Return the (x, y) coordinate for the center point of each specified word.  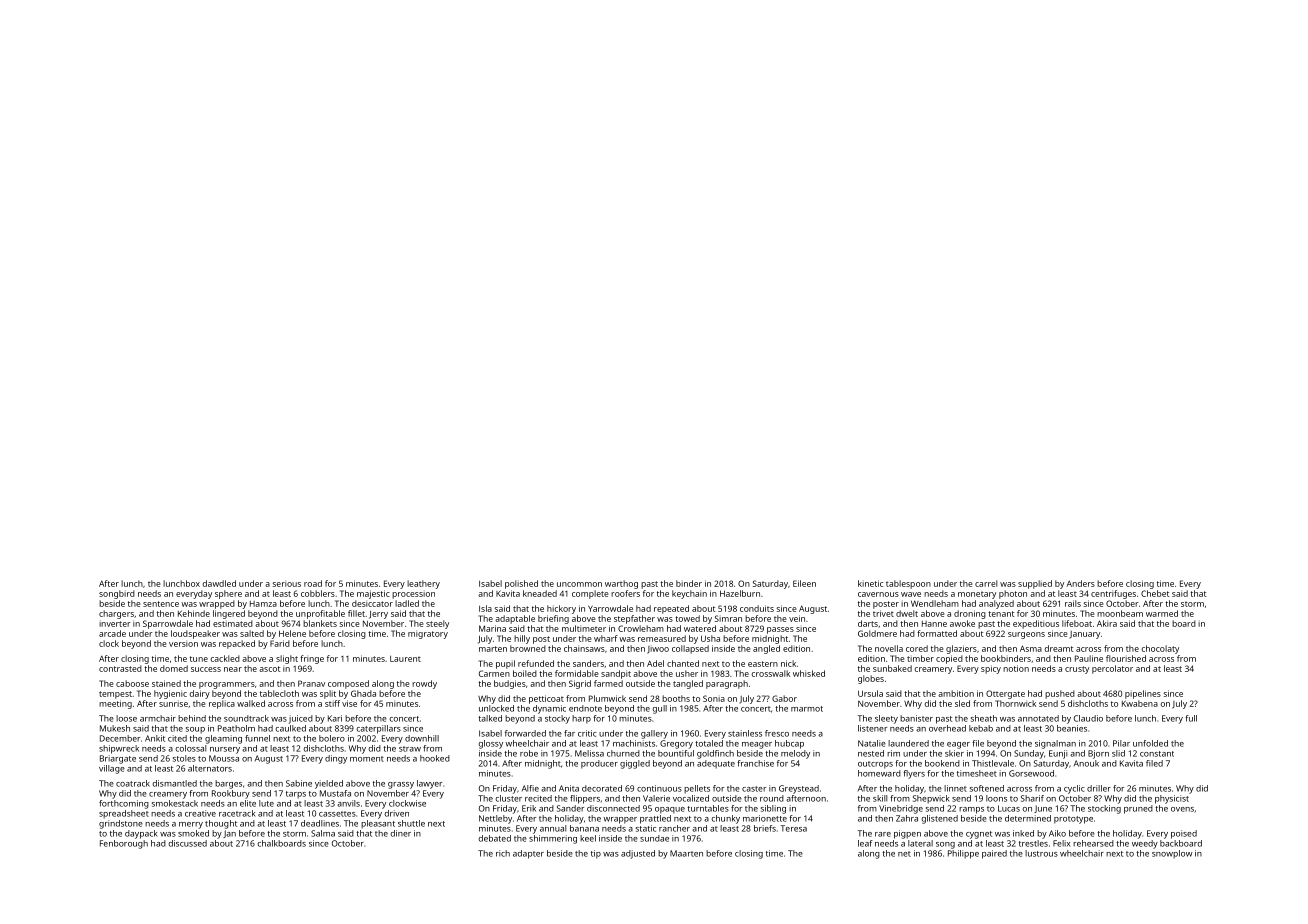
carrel (986, 583)
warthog (621, 584)
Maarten (686, 853)
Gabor (784, 698)
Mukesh (115, 728)
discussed (188, 843)
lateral (920, 843)
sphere (228, 594)
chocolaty (1160, 649)
